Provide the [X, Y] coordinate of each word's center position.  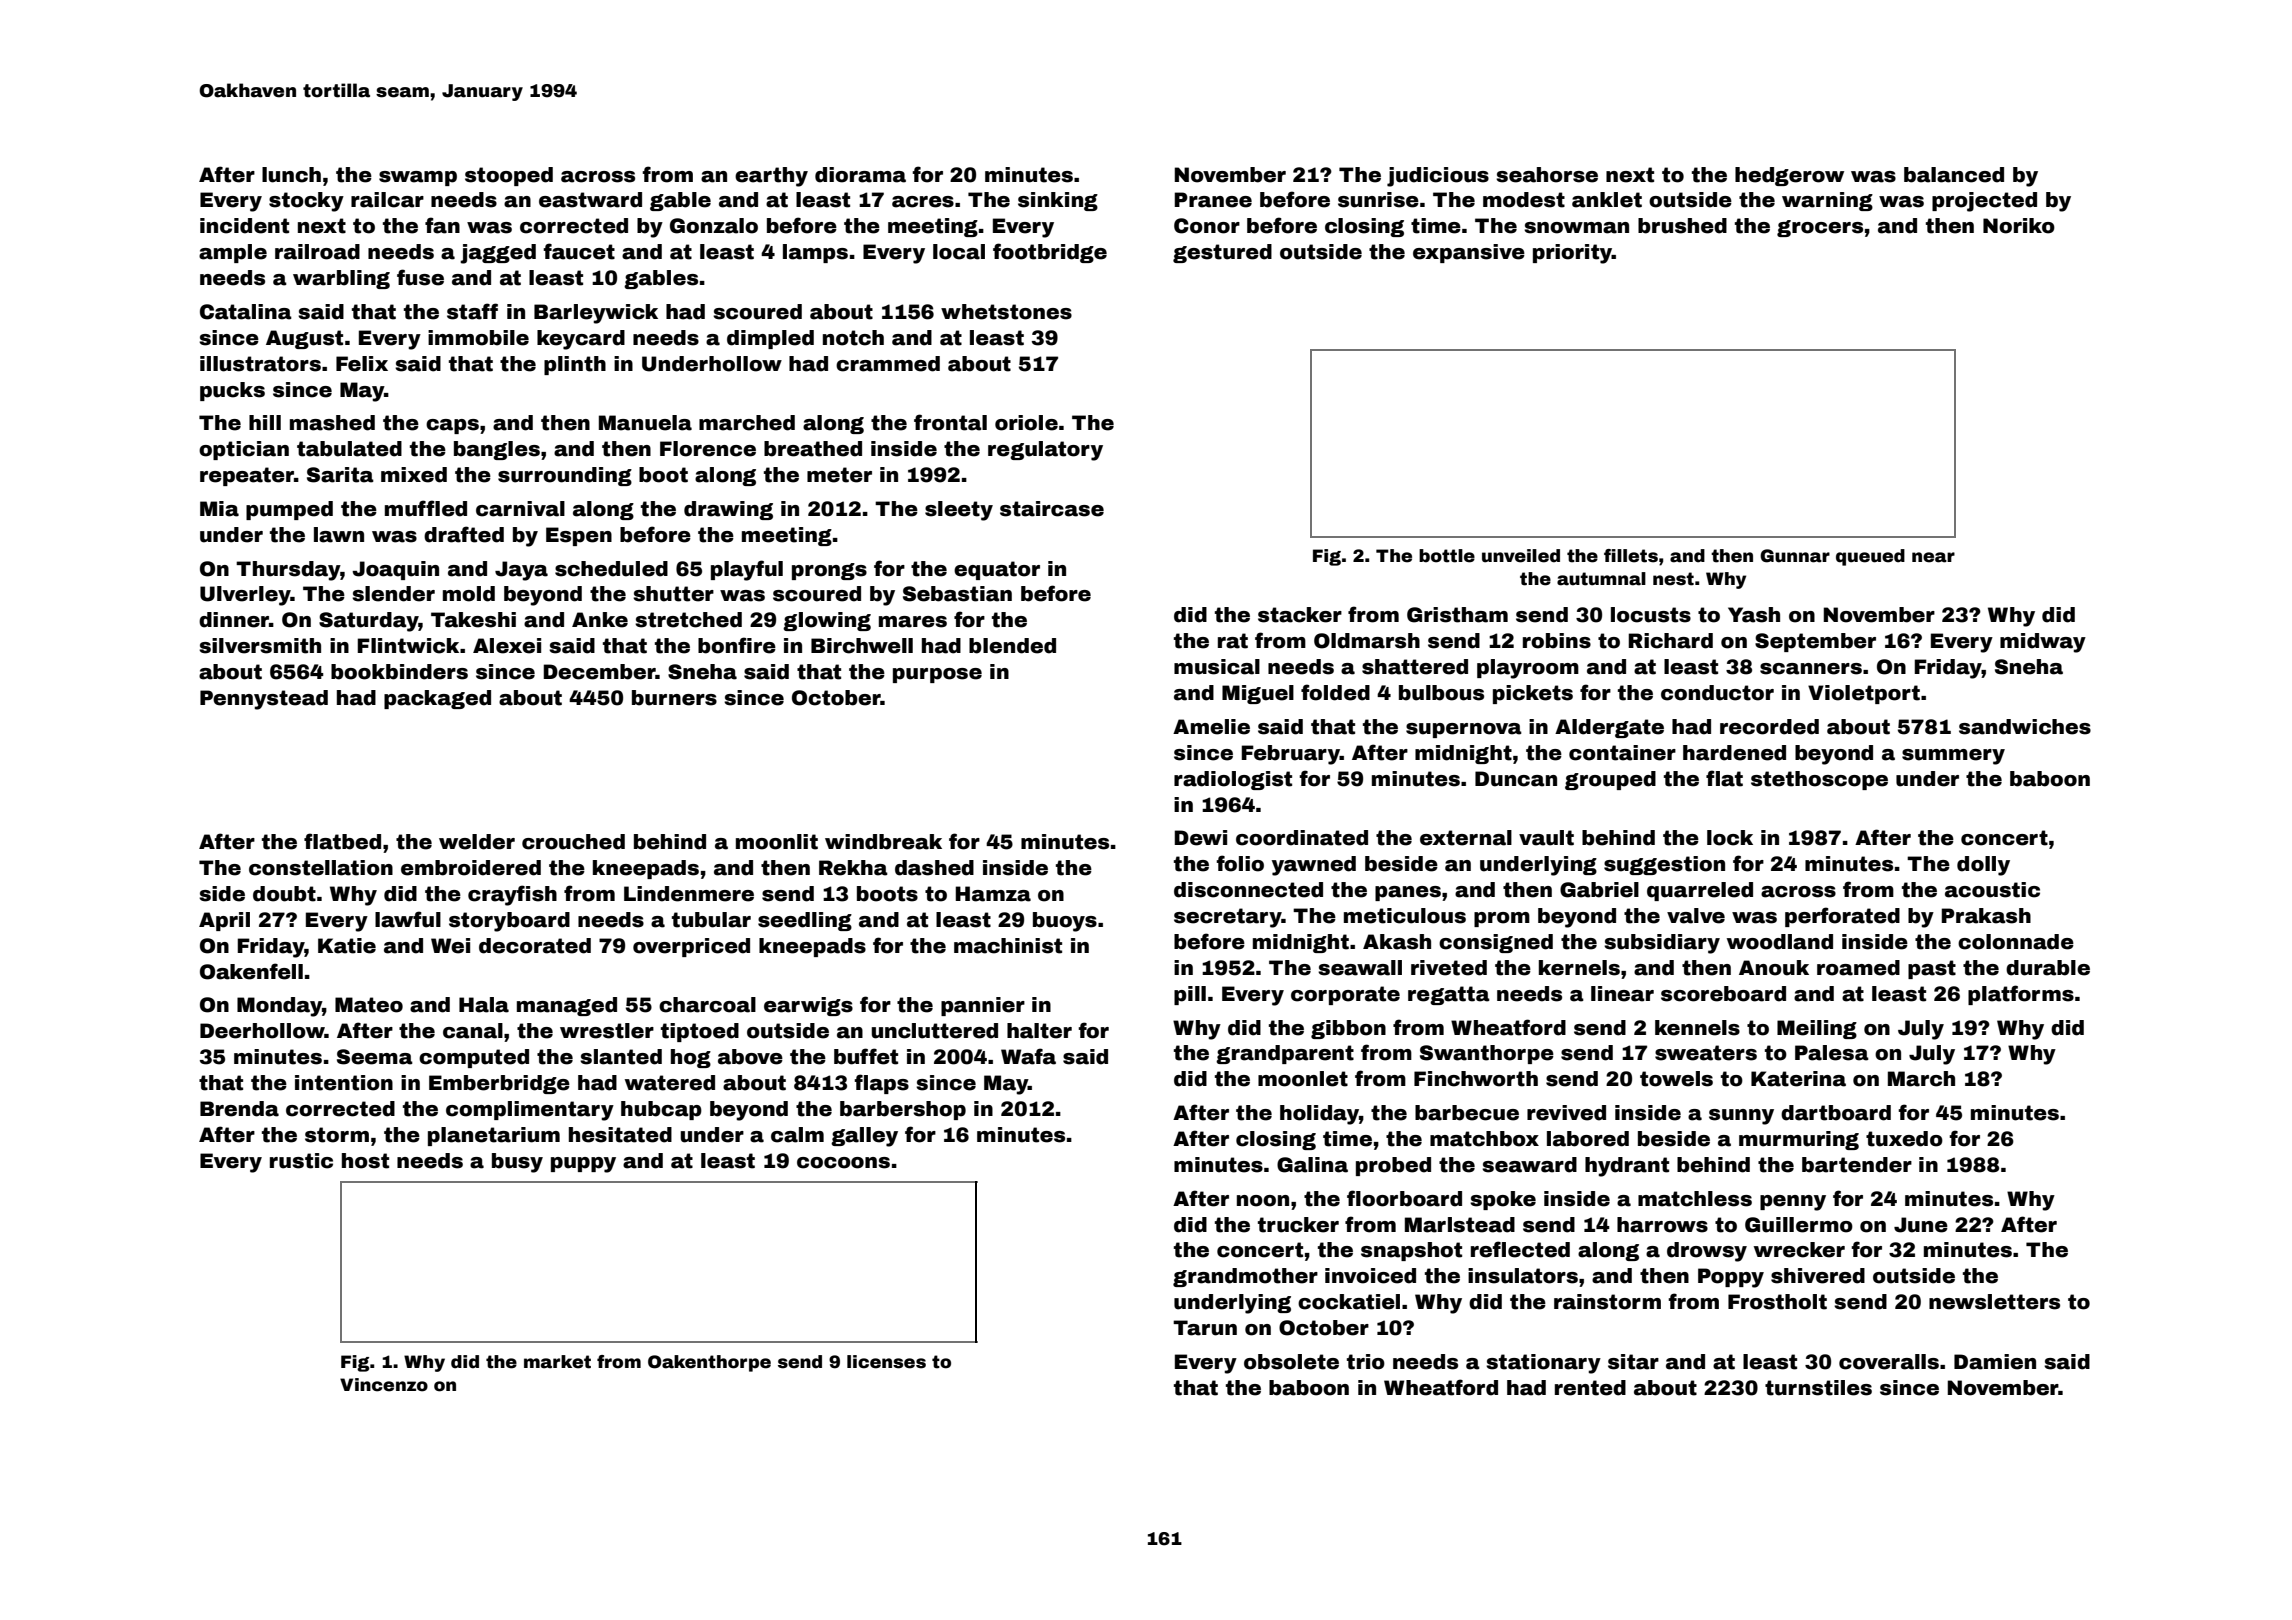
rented [1590, 1388]
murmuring [1799, 1140]
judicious [1438, 177]
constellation [321, 868]
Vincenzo [384, 1385]
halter [1039, 1031]
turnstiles [1818, 1388]
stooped [509, 176]
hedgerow [1789, 176]
